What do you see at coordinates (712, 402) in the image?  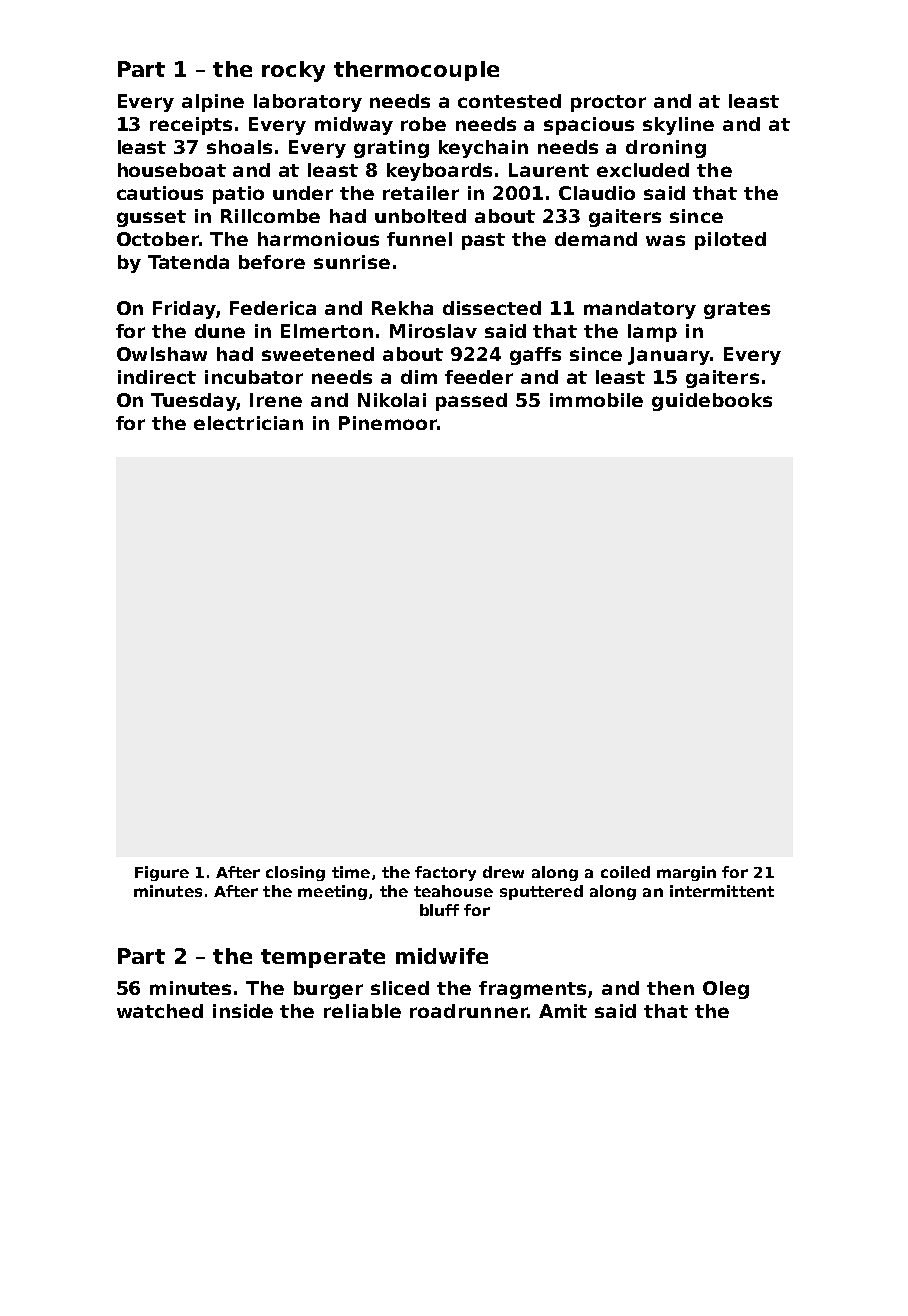 I see `guidebooks` at bounding box center [712, 402].
